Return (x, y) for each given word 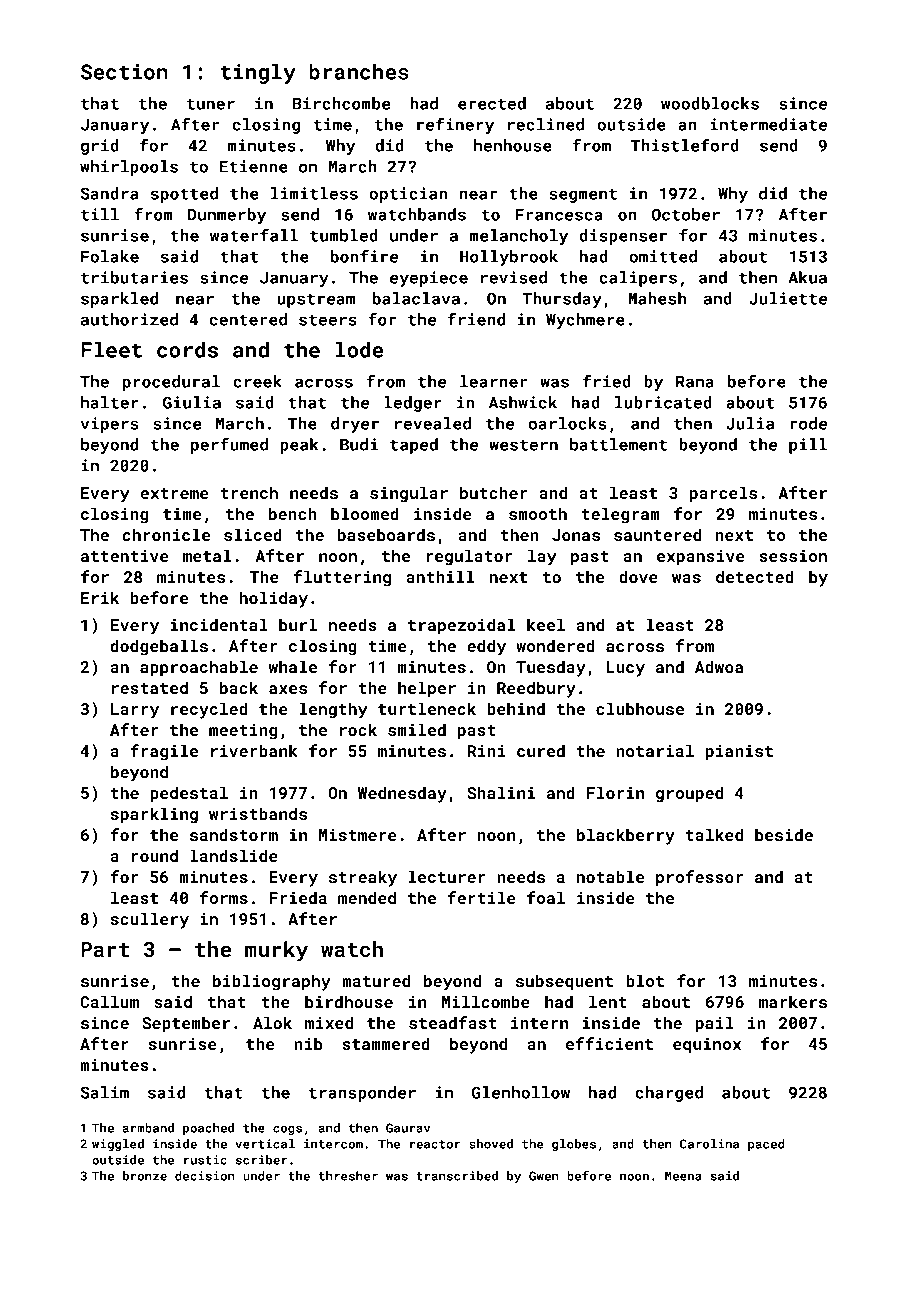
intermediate (768, 124)
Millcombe (486, 1001)
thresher (348, 1176)
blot (645, 980)
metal (207, 555)
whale (292, 666)
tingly (258, 73)
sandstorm (234, 834)
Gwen (544, 1176)
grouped (689, 794)
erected (492, 103)
